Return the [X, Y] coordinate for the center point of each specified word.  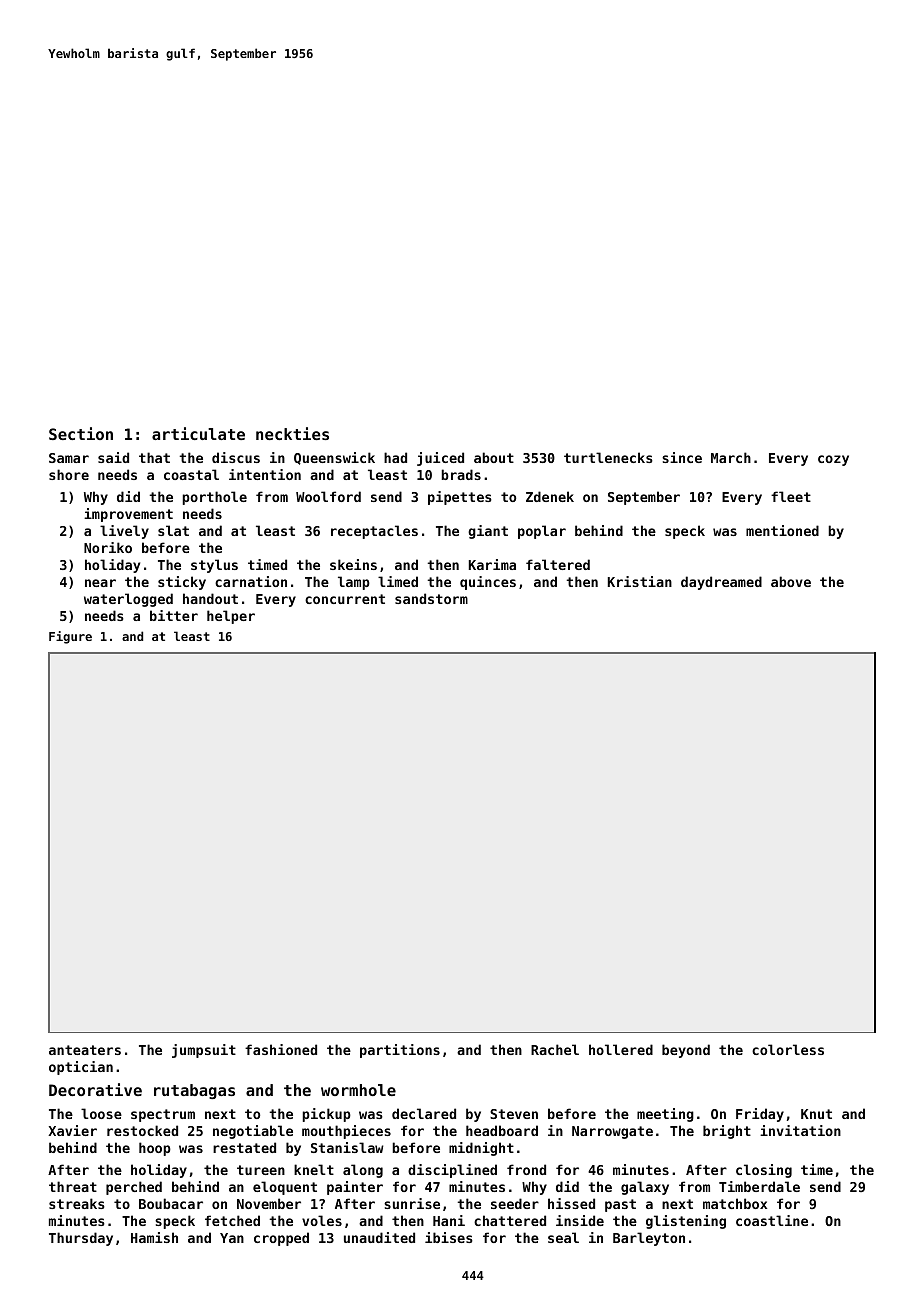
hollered [621, 1049]
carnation [251, 581]
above [791, 581]
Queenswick [334, 458]
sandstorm [431, 598]
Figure [70, 637]
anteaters [85, 1050]
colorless [788, 1049]
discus [236, 457]
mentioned [782, 530]
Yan [232, 1238]
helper [231, 617]
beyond [686, 1051]
